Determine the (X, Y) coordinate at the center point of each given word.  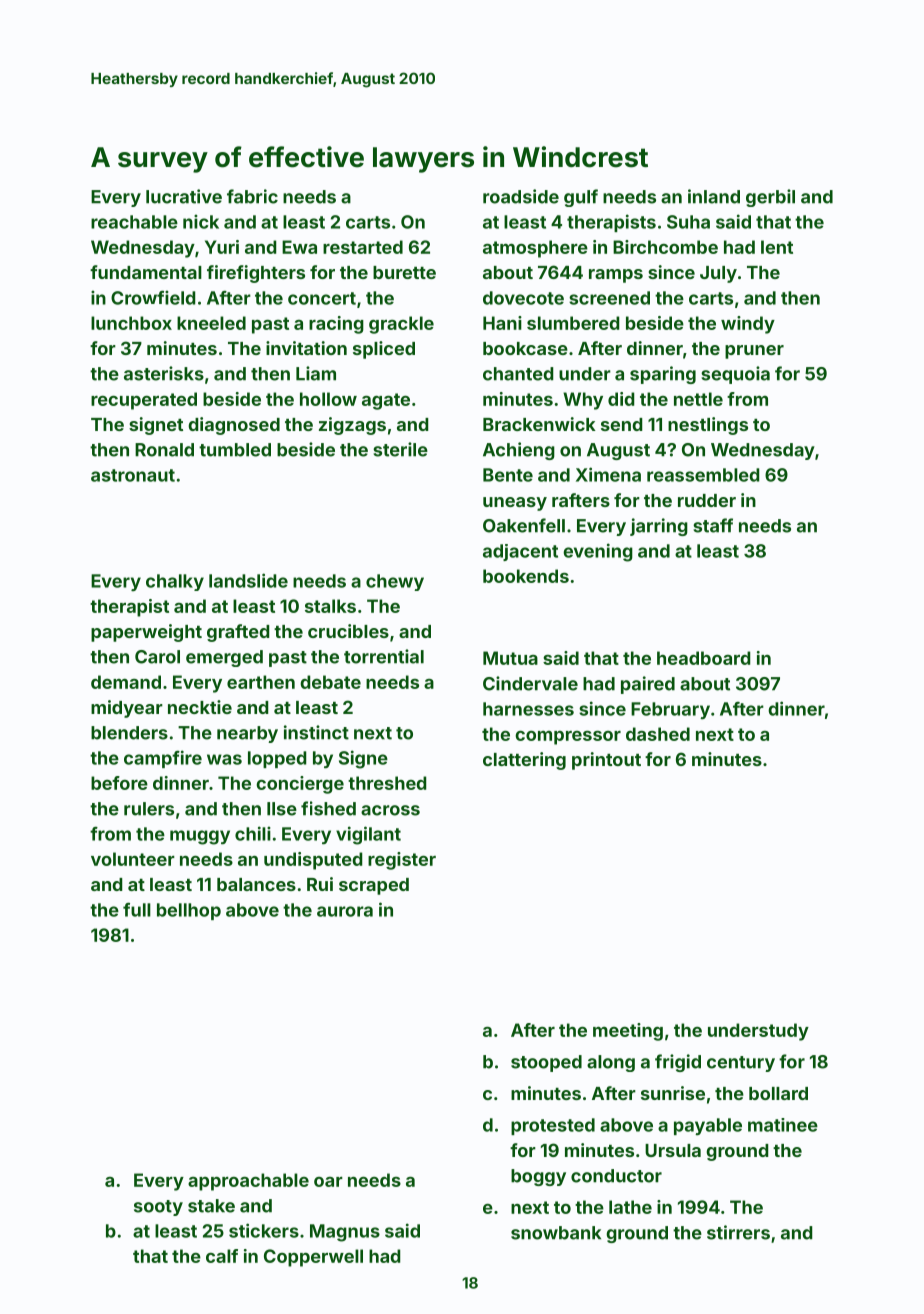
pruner (754, 352)
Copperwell (313, 1258)
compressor (568, 738)
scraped (374, 886)
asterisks (164, 373)
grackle (401, 325)
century (741, 1064)
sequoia (735, 375)
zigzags (352, 426)
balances (256, 884)
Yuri (222, 247)
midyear (127, 709)
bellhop (189, 911)
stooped (546, 1063)
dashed (658, 734)
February (670, 711)
